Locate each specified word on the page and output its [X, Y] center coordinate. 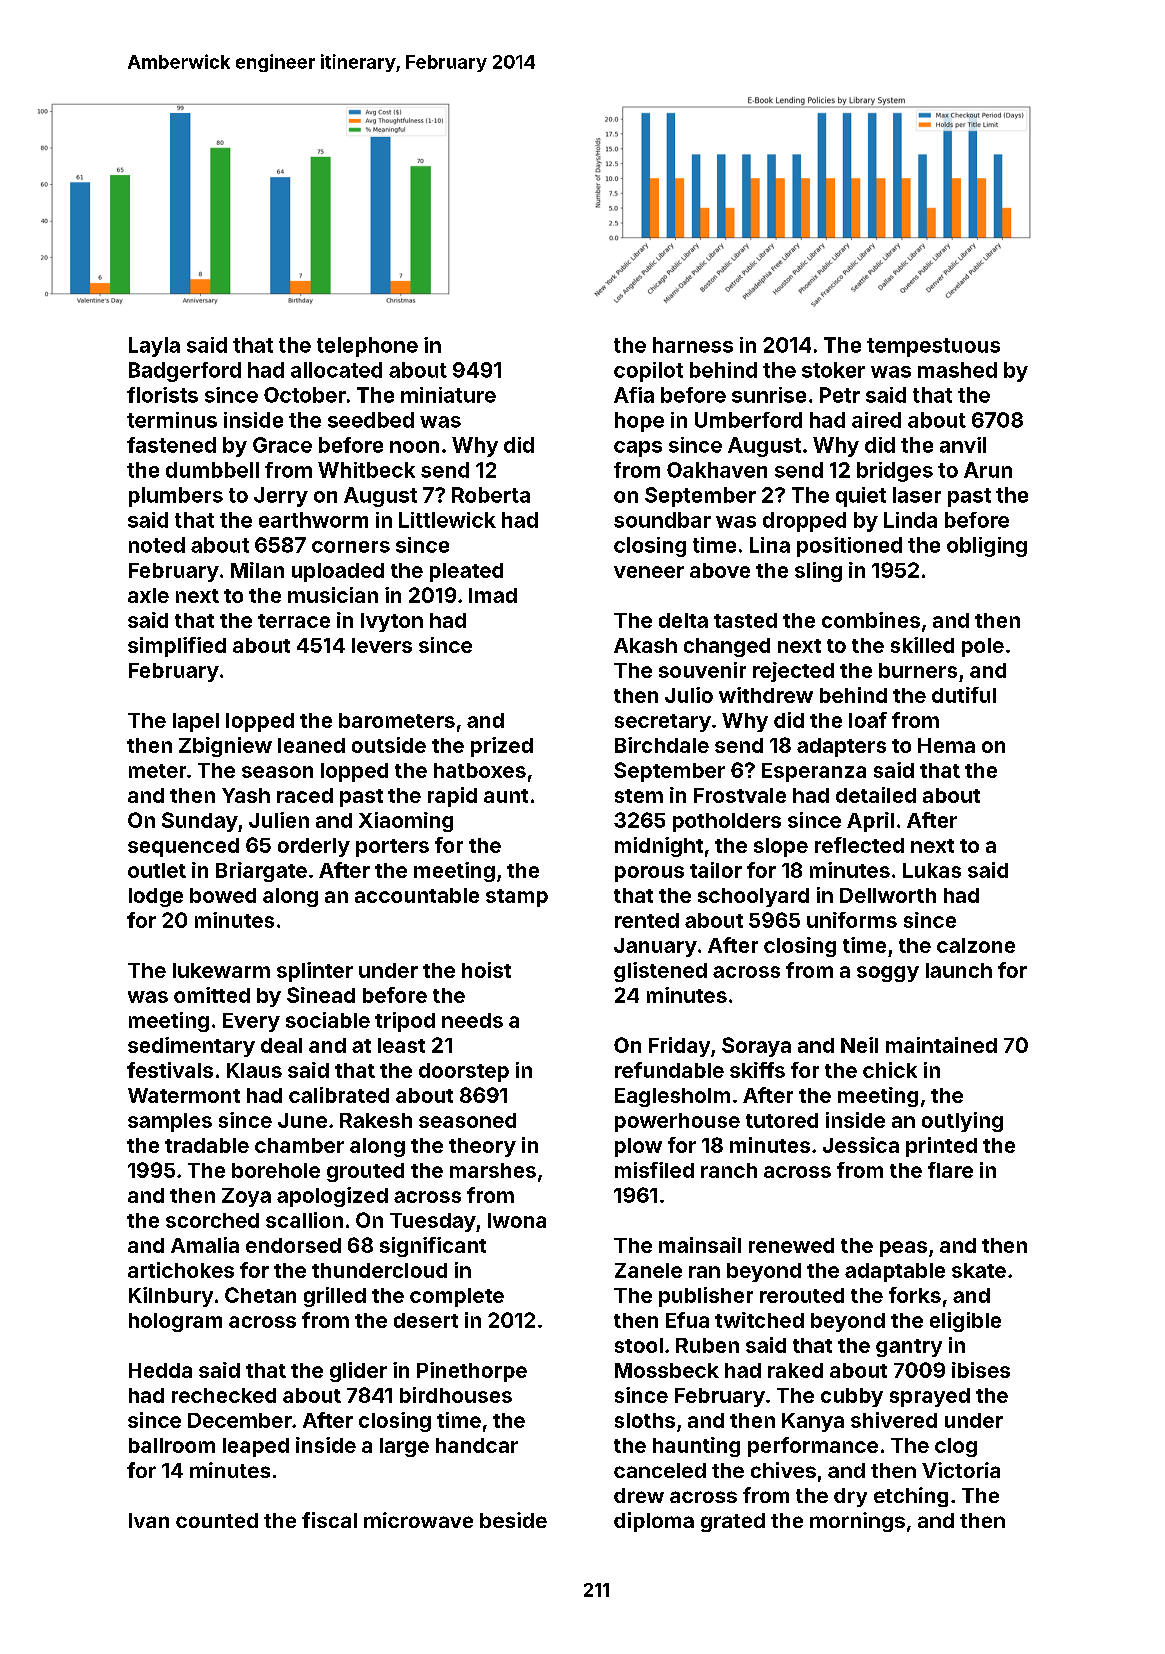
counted [217, 1520]
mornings [857, 1522]
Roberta [491, 495]
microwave [418, 1520]
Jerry [281, 497]
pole [983, 647]
